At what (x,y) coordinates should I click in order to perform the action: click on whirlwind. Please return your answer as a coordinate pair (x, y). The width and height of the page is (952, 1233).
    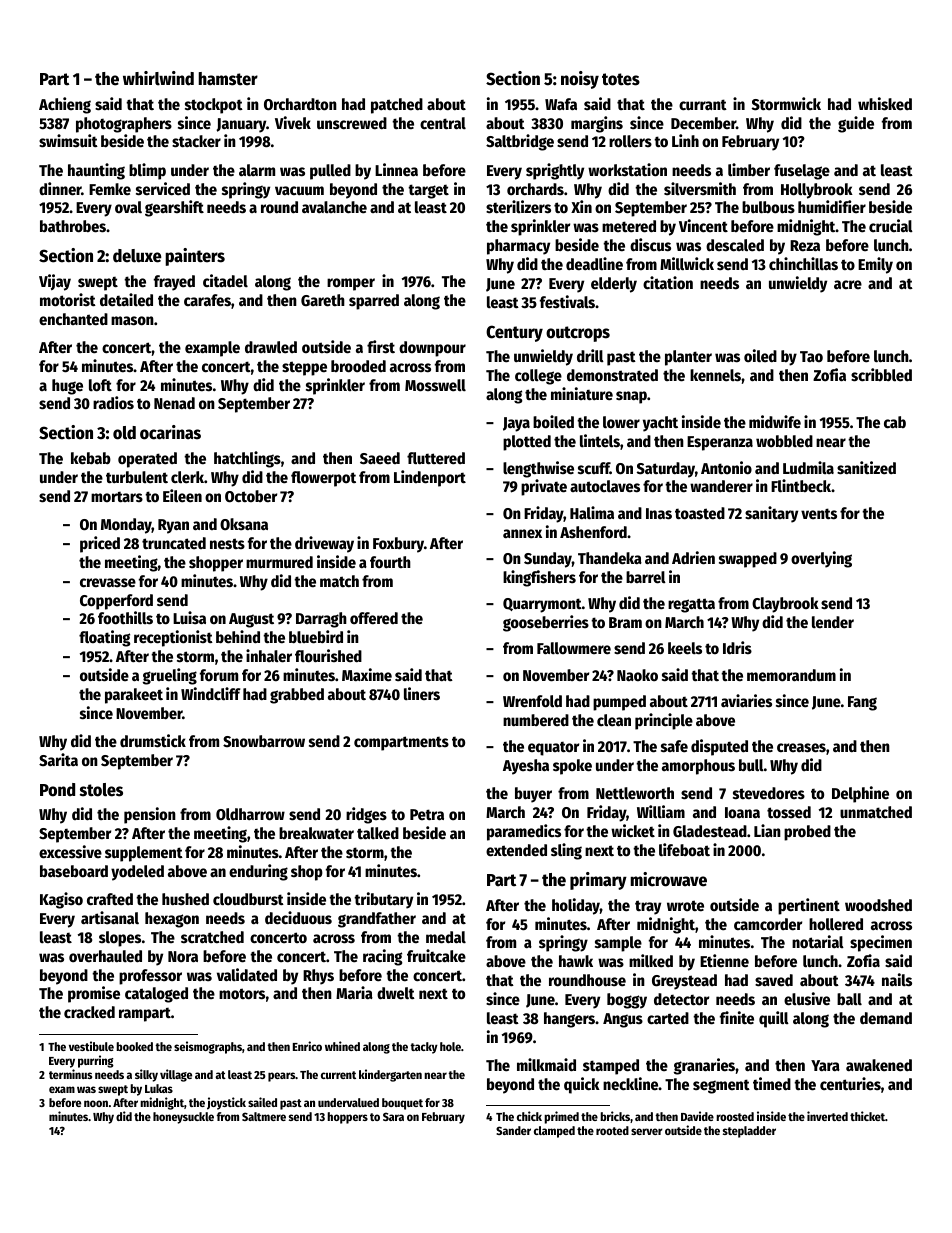
    Looking at the image, I should click on (158, 78).
